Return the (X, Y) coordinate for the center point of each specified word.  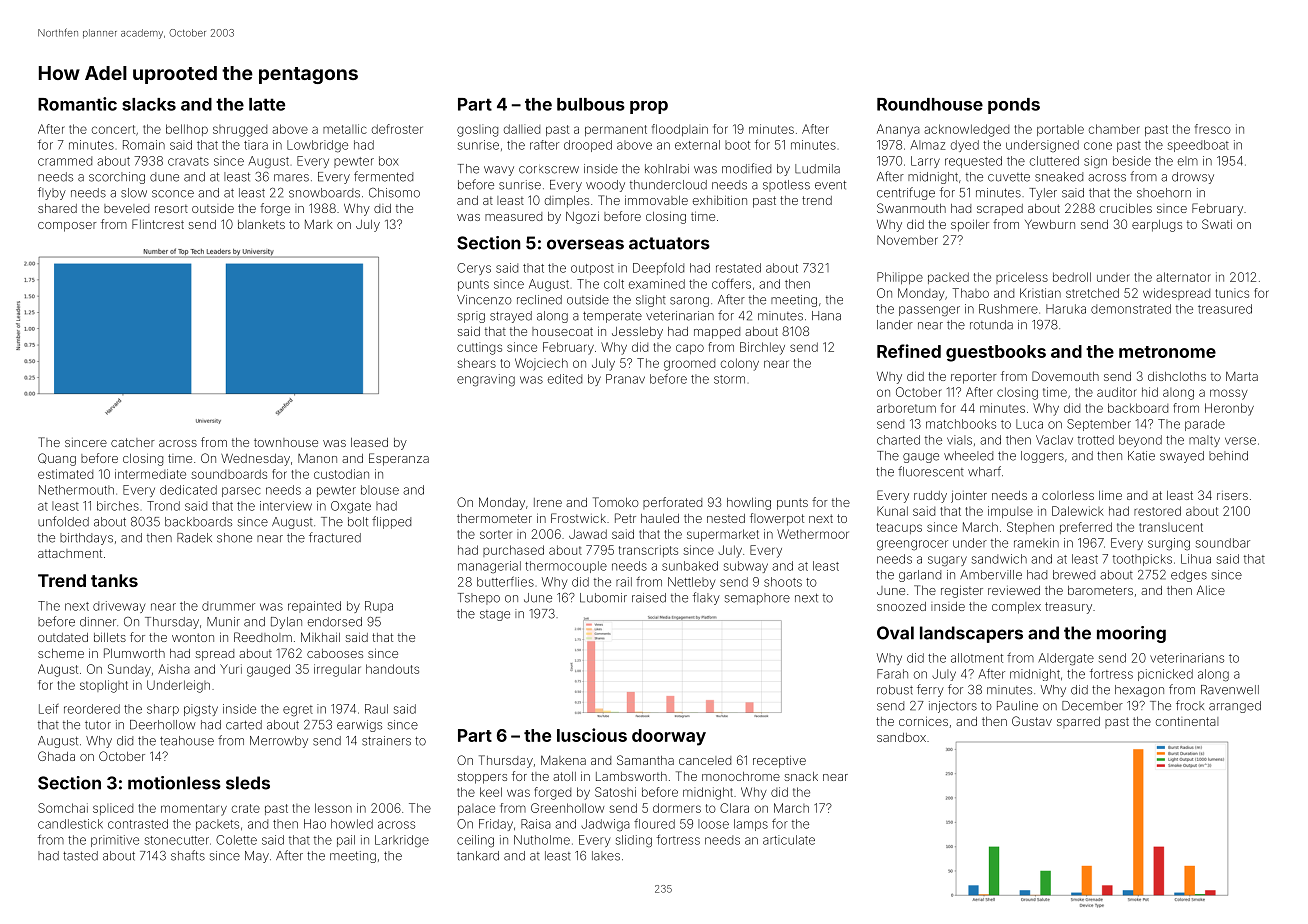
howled (352, 824)
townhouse (286, 442)
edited (565, 379)
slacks (149, 104)
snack (801, 776)
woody (605, 186)
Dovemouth (1065, 376)
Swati (1217, 224)
